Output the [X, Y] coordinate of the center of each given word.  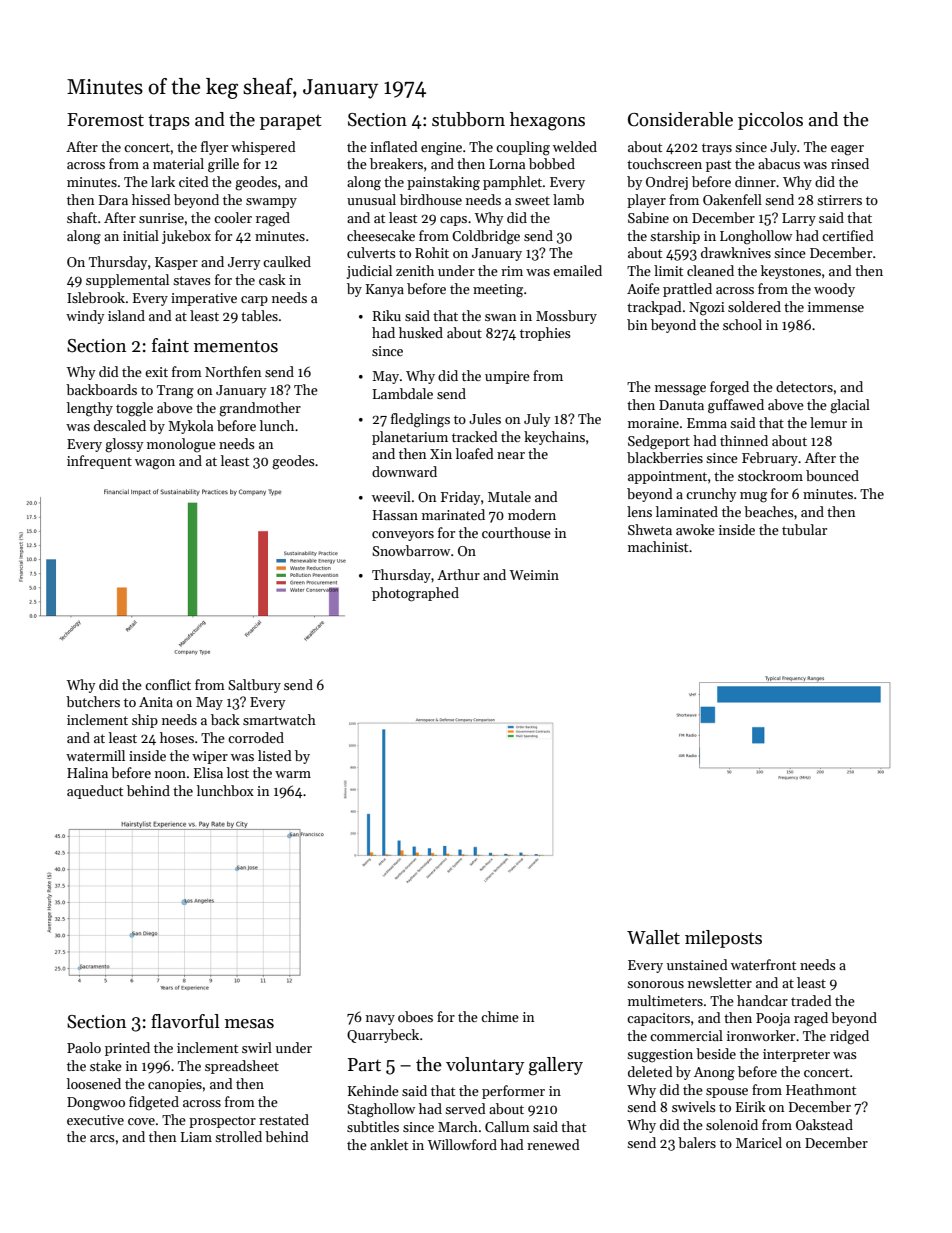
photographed [415, 594]
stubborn [468, 119]
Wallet [653, 937]
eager [847, 150]
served [465, 1108]
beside [716, 1053]
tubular [804, 529]
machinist [658, 546]
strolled [238, 1136]
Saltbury [254, 686]
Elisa [208, 772]
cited [194, 181]
